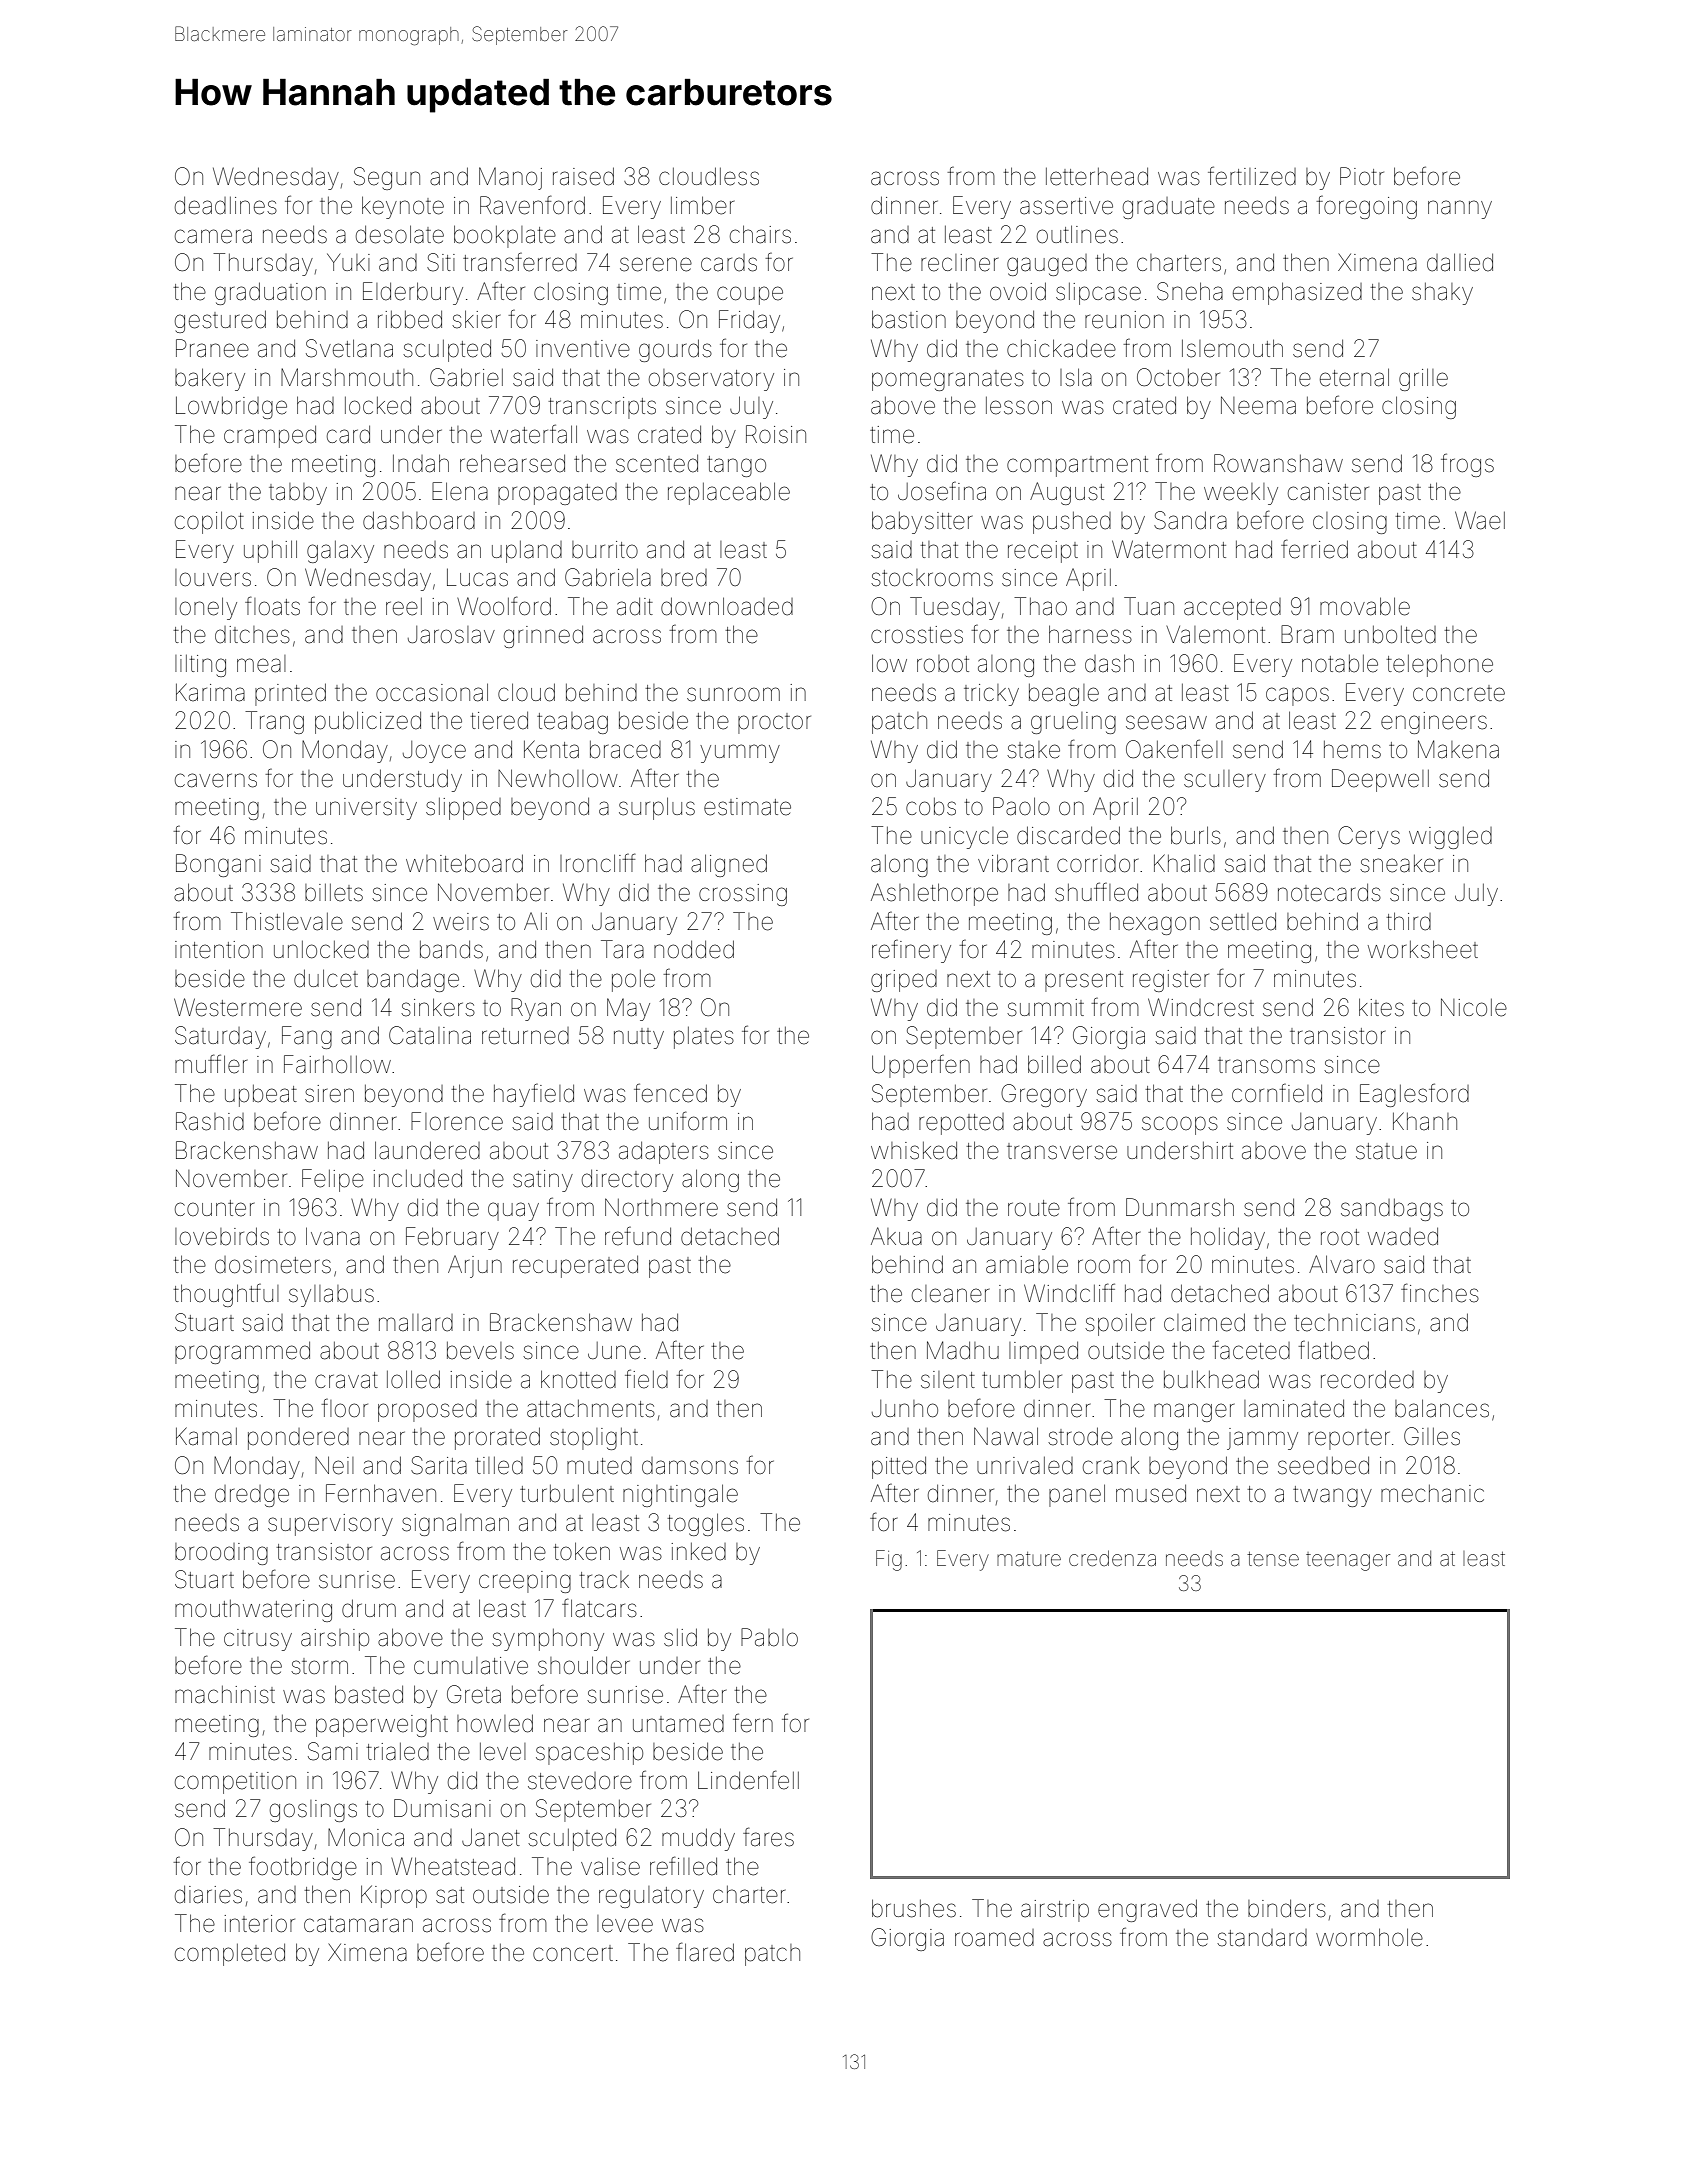 The width and height of the screenshot is (1683, 2178). What do you see at coordinates (1334, 1350) in the screenshot?
I see `flatbed` at bounding box center [1334, 1350].
